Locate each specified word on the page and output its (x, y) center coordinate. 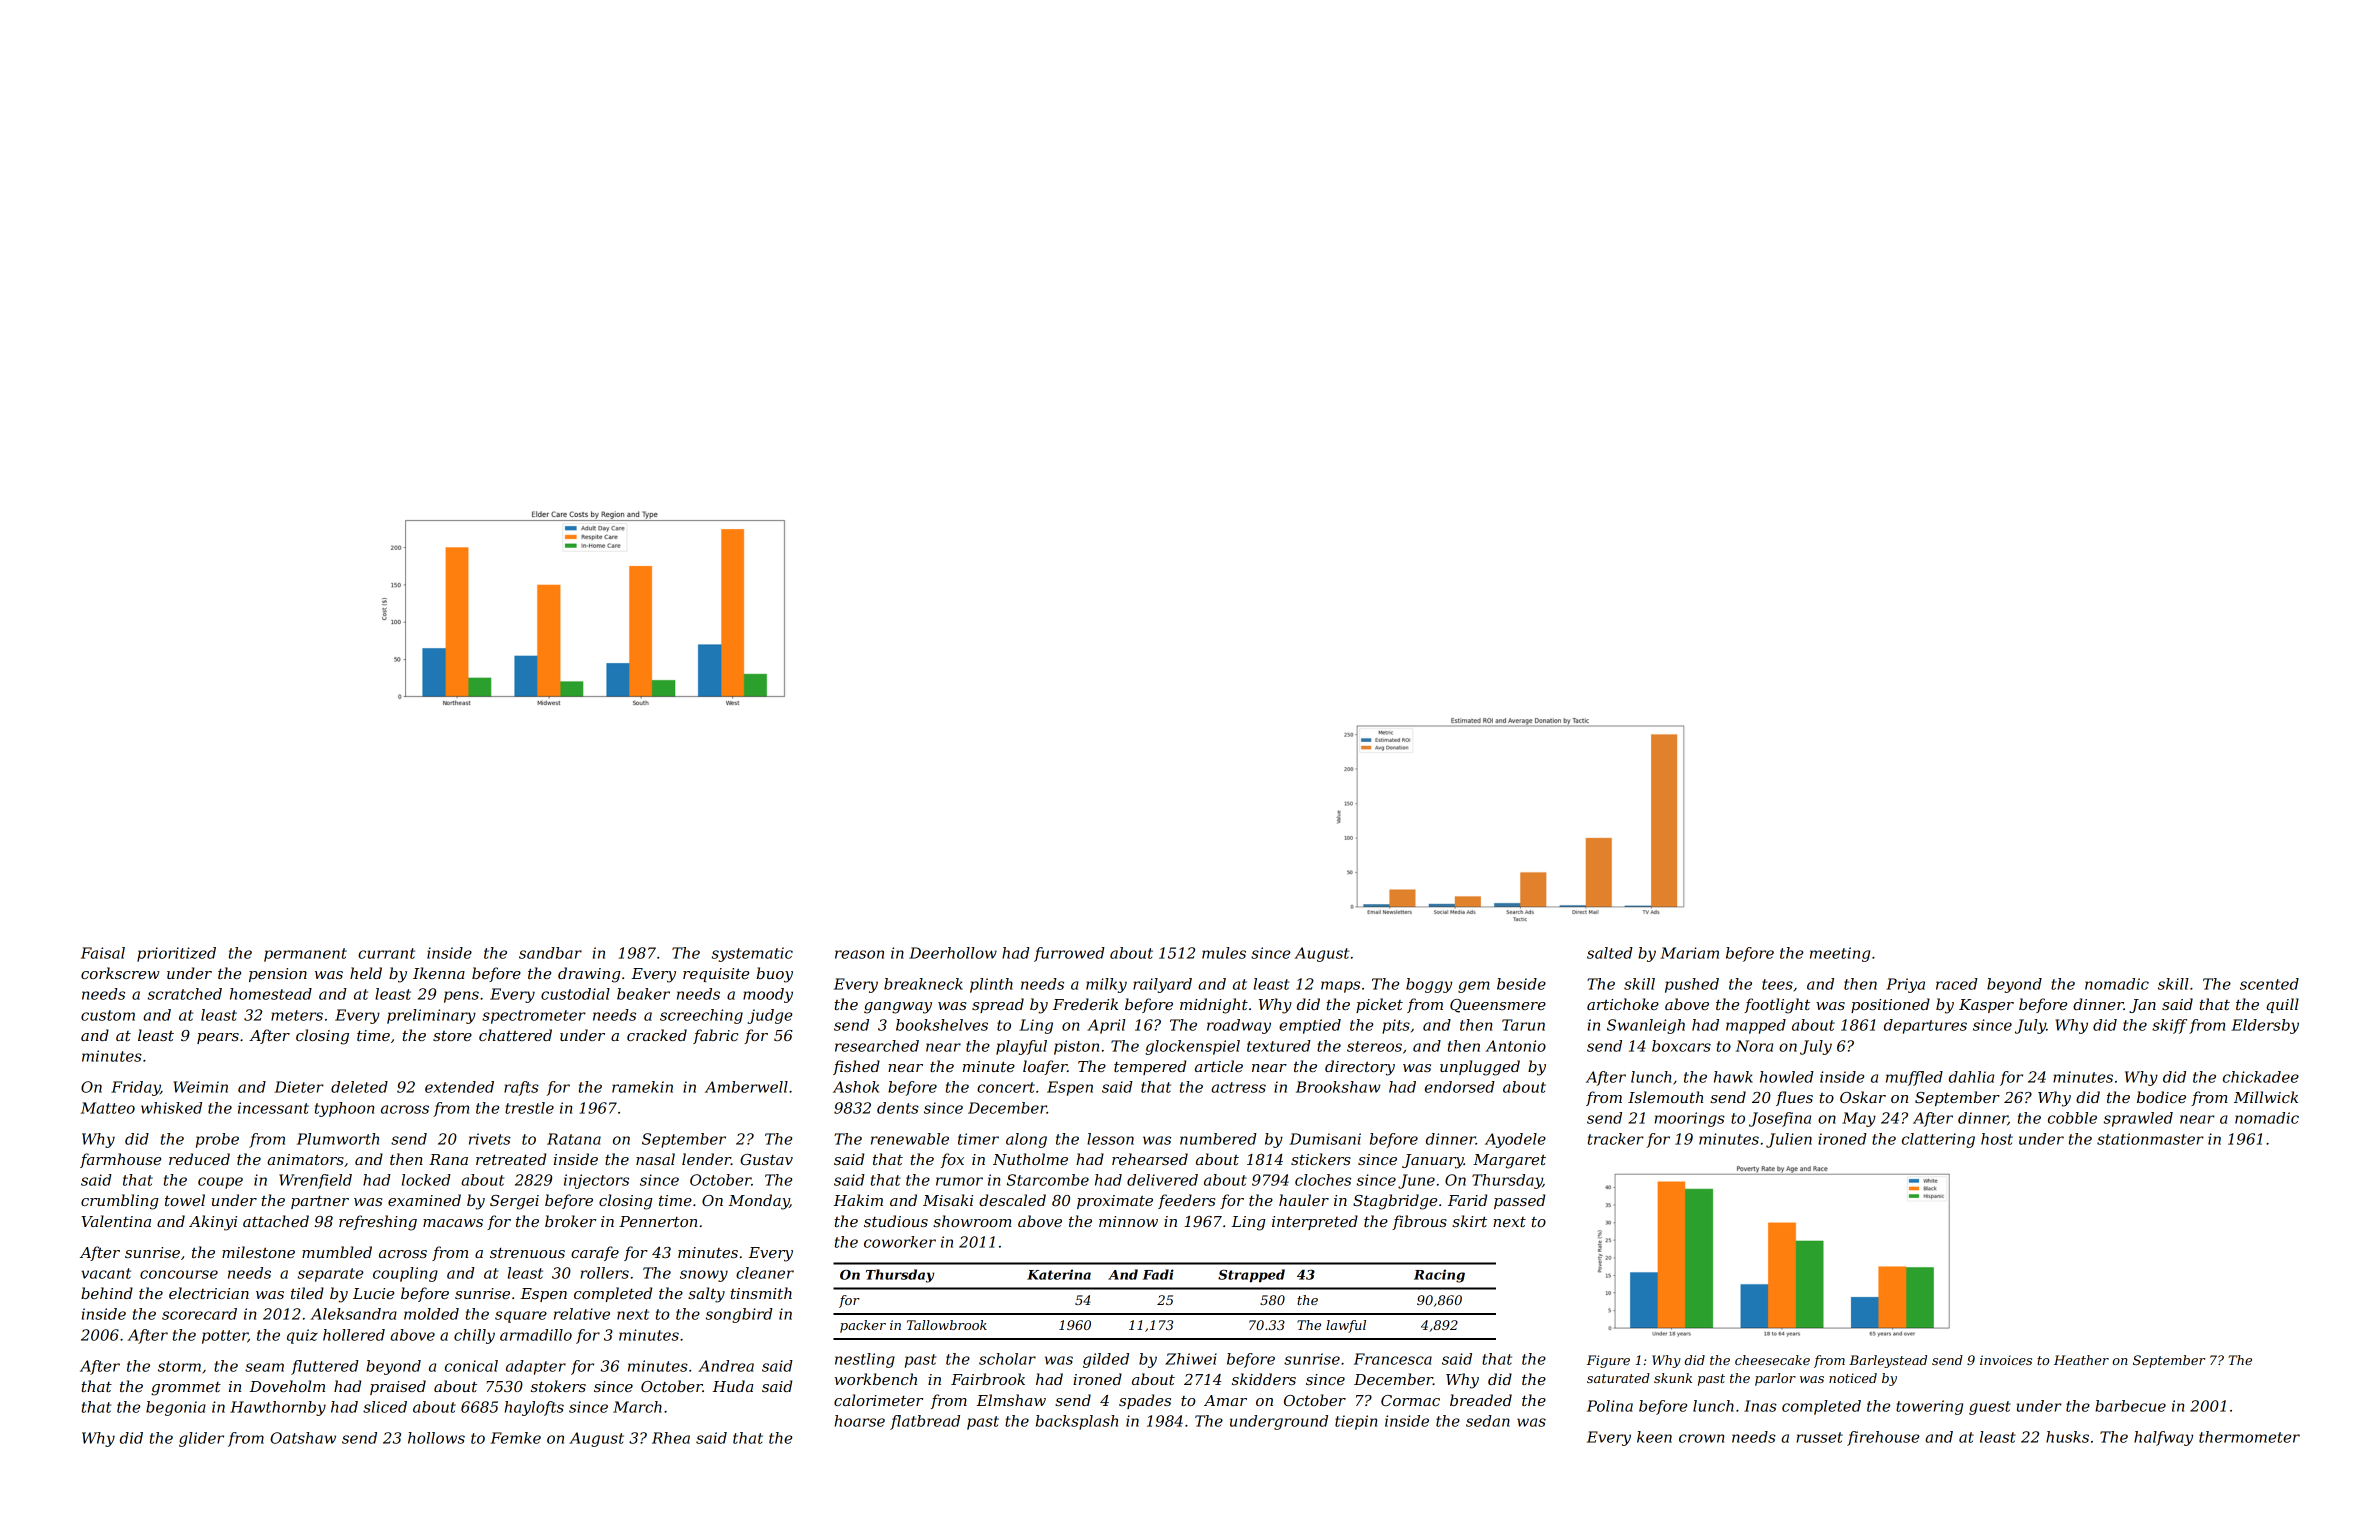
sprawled (2138, 1119)
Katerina (1059, 1274)
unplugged (1480, 1068)
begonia (176, 1408)
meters (297, 1015)
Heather (2081, 1360)
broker (570, 1221)
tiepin (1356, 1422)
